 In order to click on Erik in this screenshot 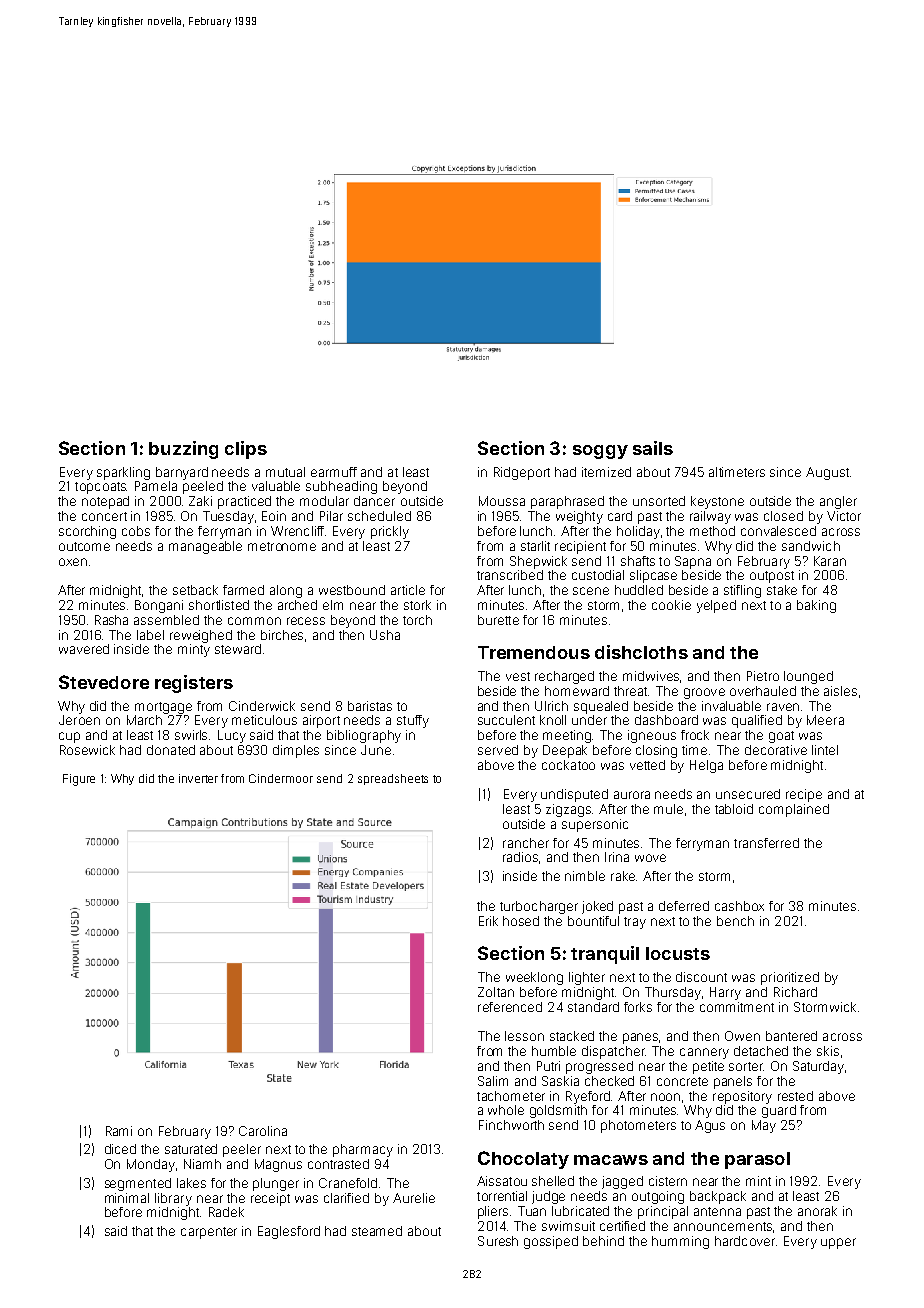, I will do `click(488, 921)`.
